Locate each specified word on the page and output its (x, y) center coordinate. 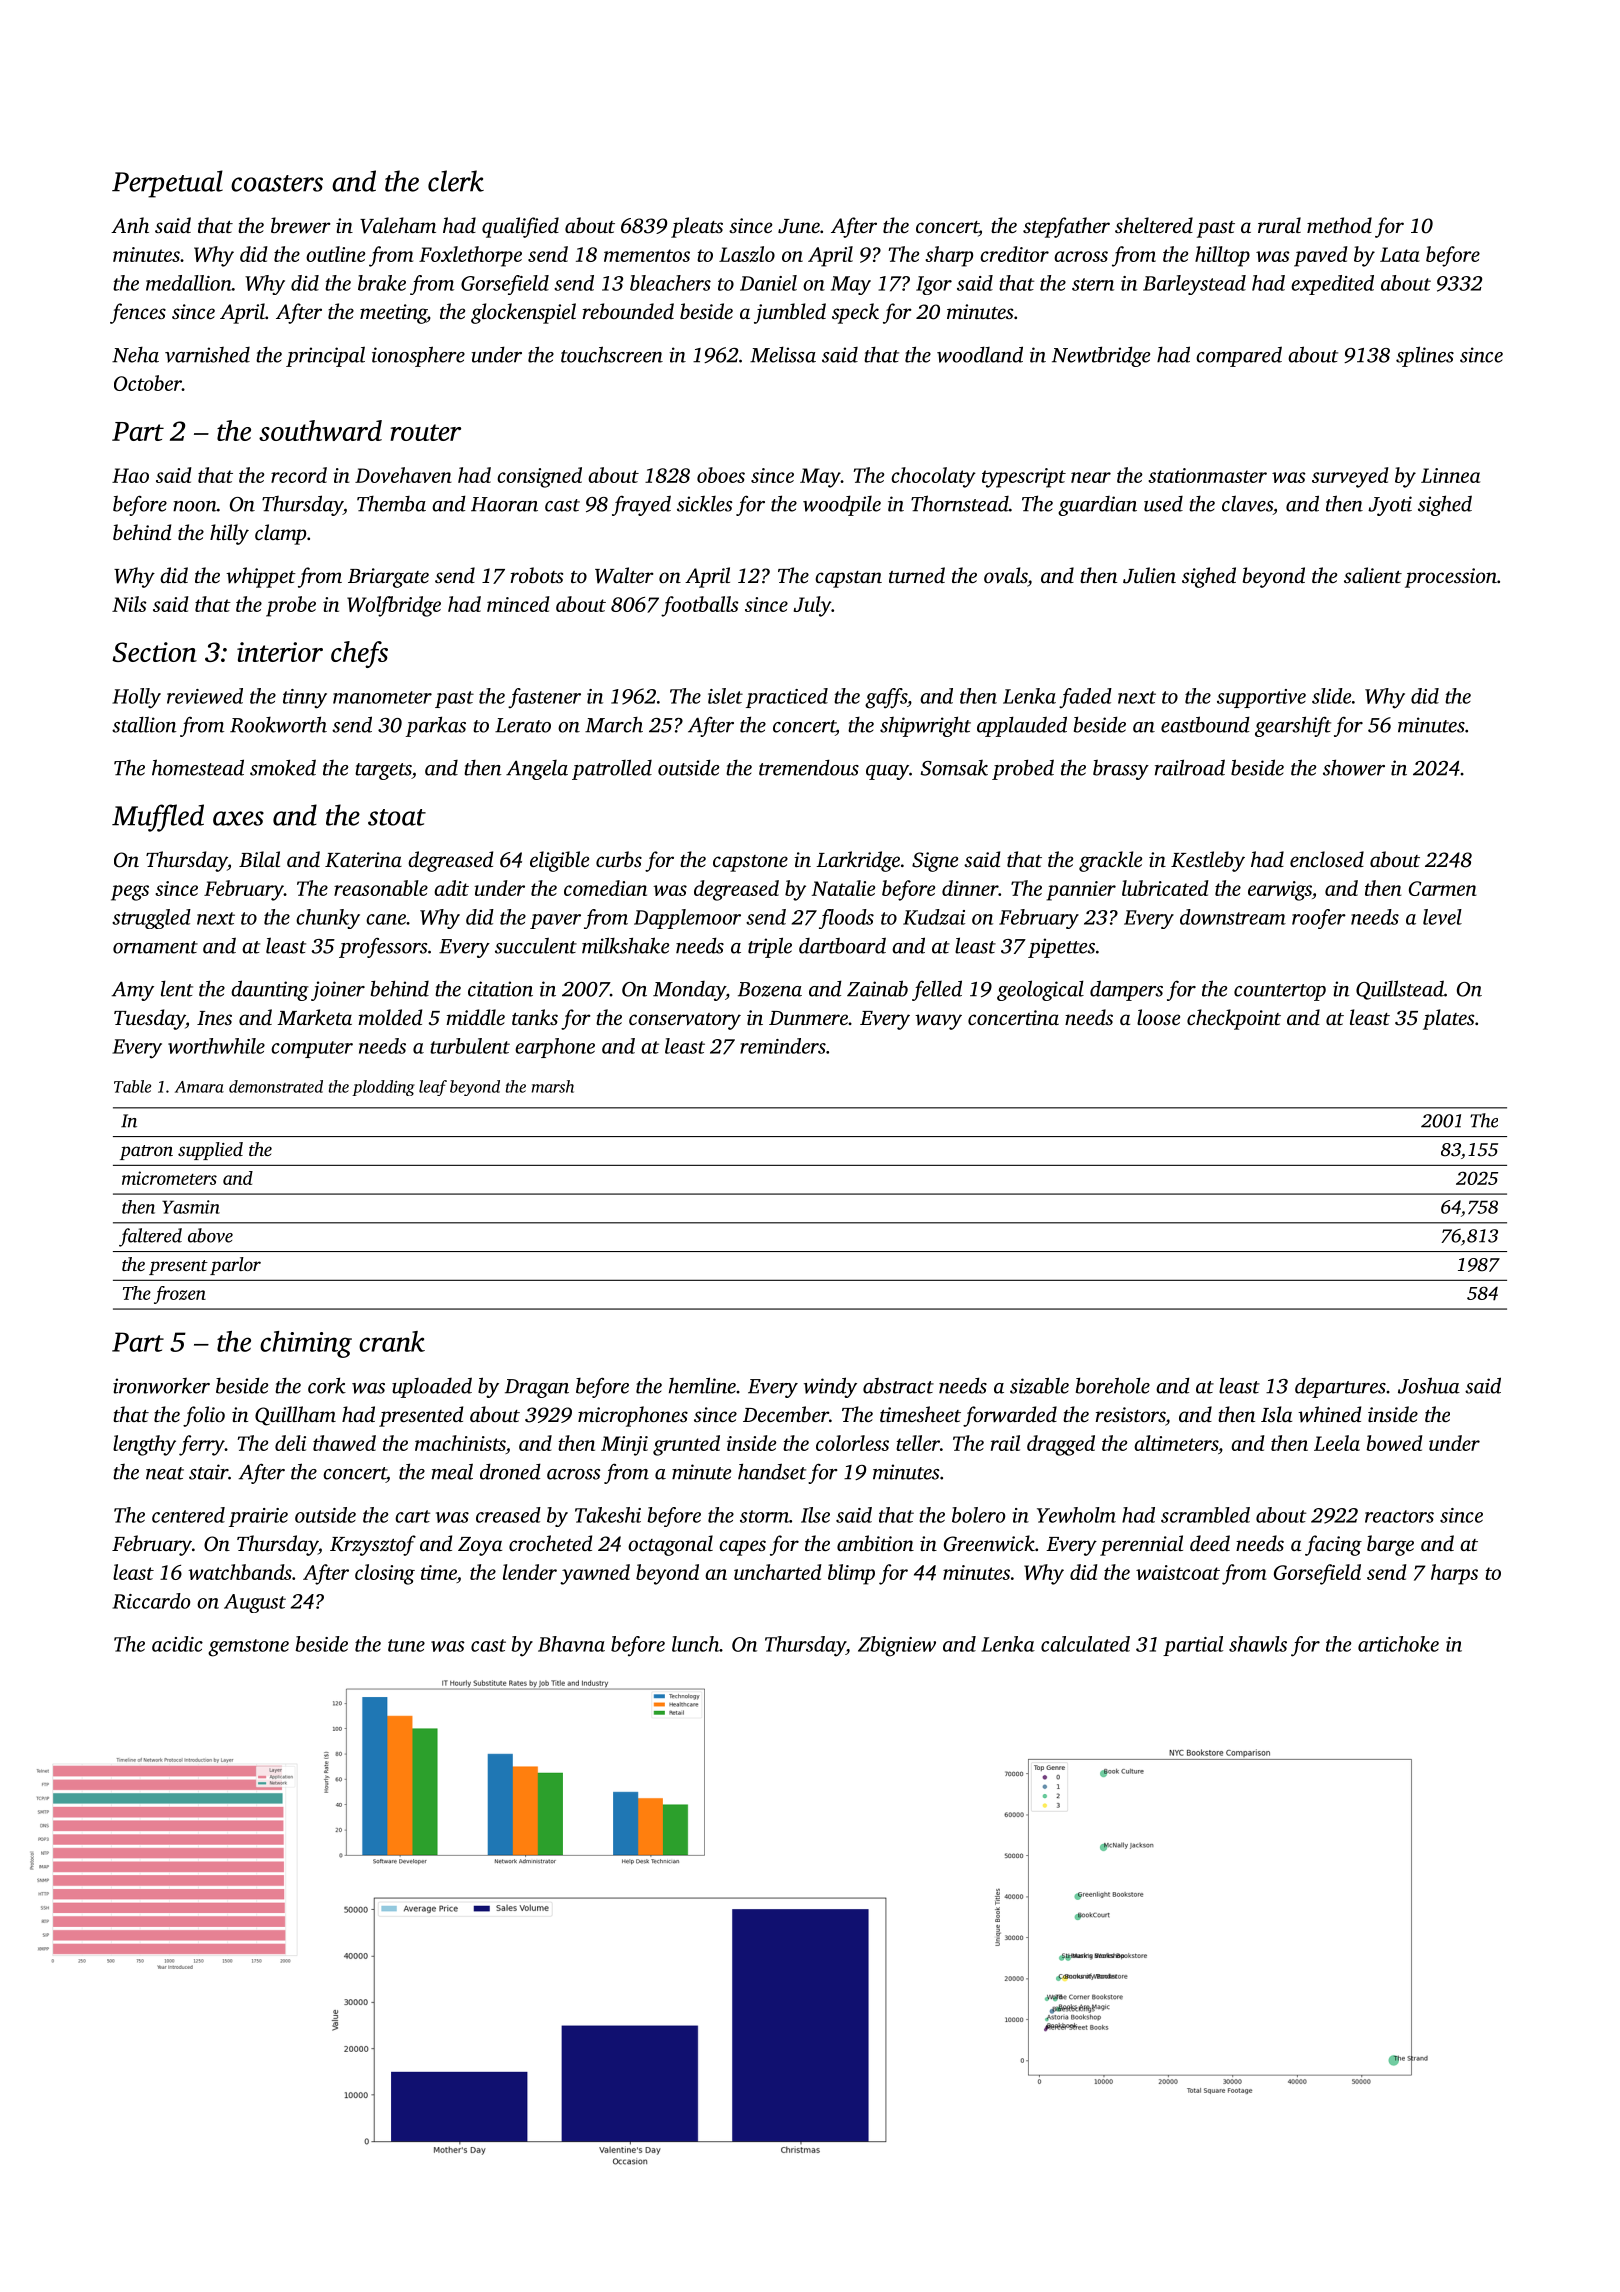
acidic (177, 1644)
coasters (277, 183)
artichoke (1398, 1644)
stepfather (1066, 227)
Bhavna (571, 1644)
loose (1158, 1017)
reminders (783, 1046)
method (1339, 225)
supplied (210, 1151)
